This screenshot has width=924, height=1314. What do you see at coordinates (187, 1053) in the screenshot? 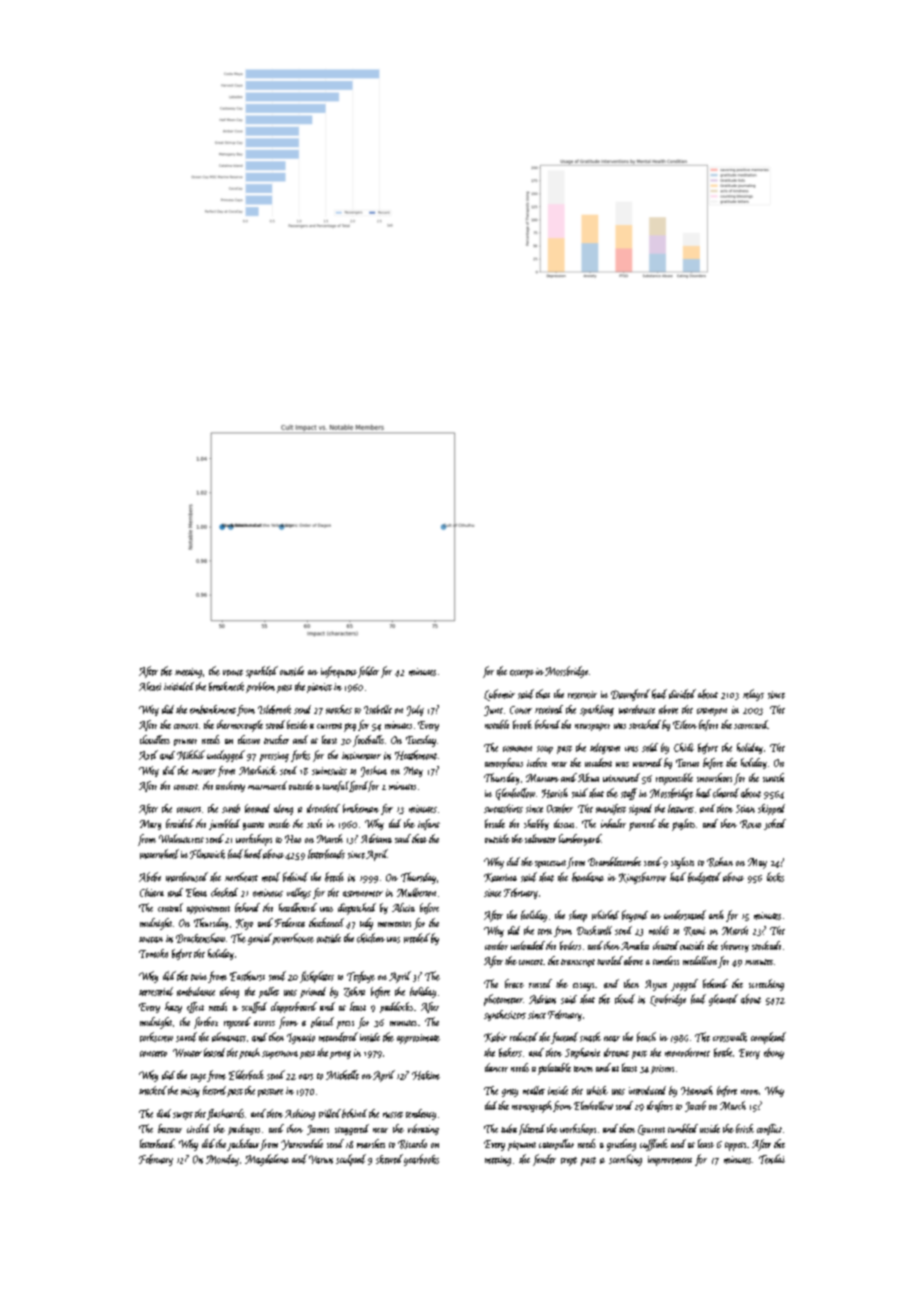
I see `Wouter` at bounding box center [187, 1053].
